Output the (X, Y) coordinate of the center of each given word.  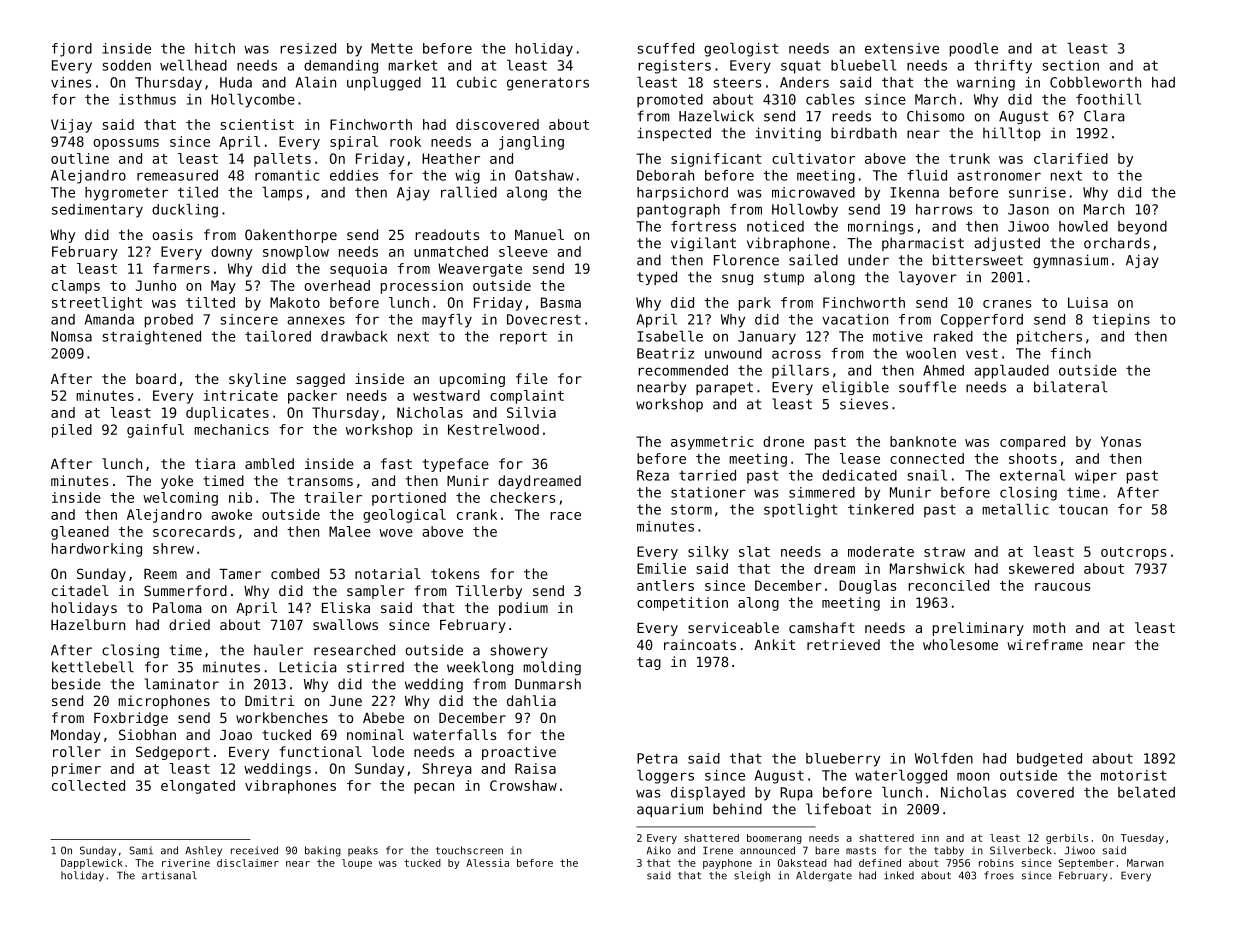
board (156, 378)
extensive (902, 48)
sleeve (523, 251)
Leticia (308, 667)
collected (88, 785)
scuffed (665, 48)
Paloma (177, 607)
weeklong (480, 668)
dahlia (531, 700)
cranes (1007, 304)
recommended (683, 370)
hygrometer (126, 194)
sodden (126, 65)
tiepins (1121, 321)
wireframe (1045, 644)
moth (1049, 627)
